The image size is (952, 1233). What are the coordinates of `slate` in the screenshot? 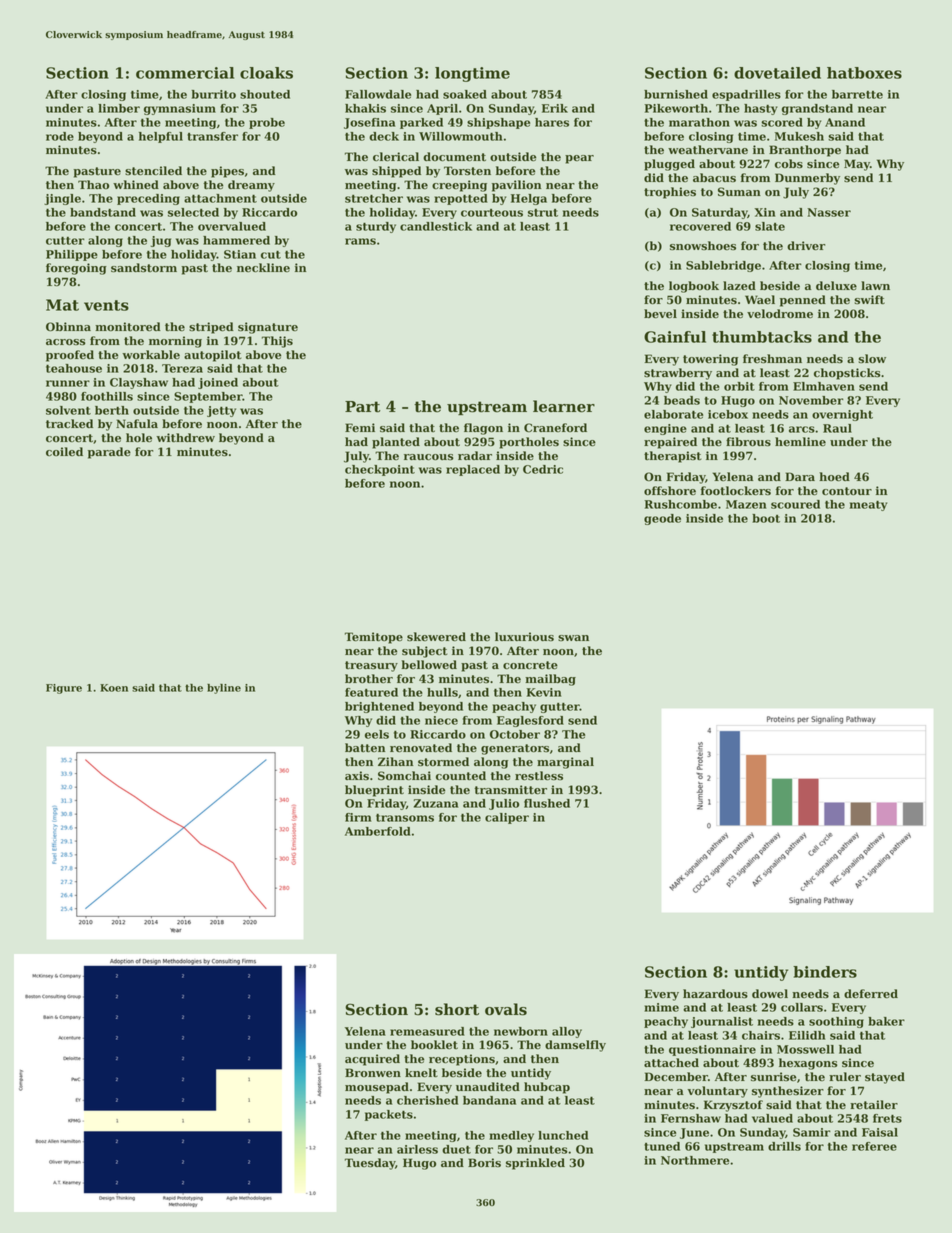 It's located at (770, 226).
